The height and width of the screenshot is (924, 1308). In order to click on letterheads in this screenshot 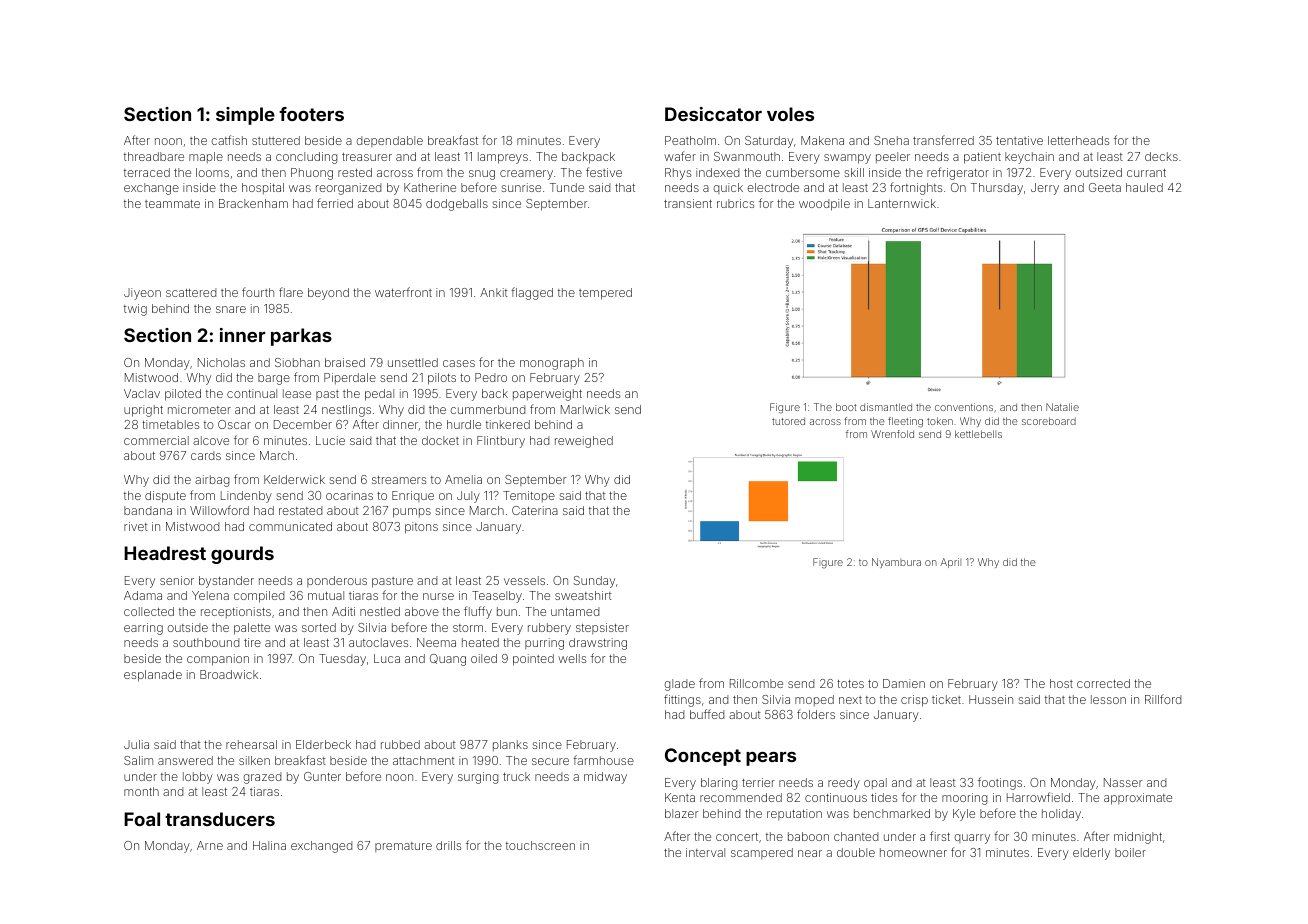, I will do `click(1078, 140)`.
